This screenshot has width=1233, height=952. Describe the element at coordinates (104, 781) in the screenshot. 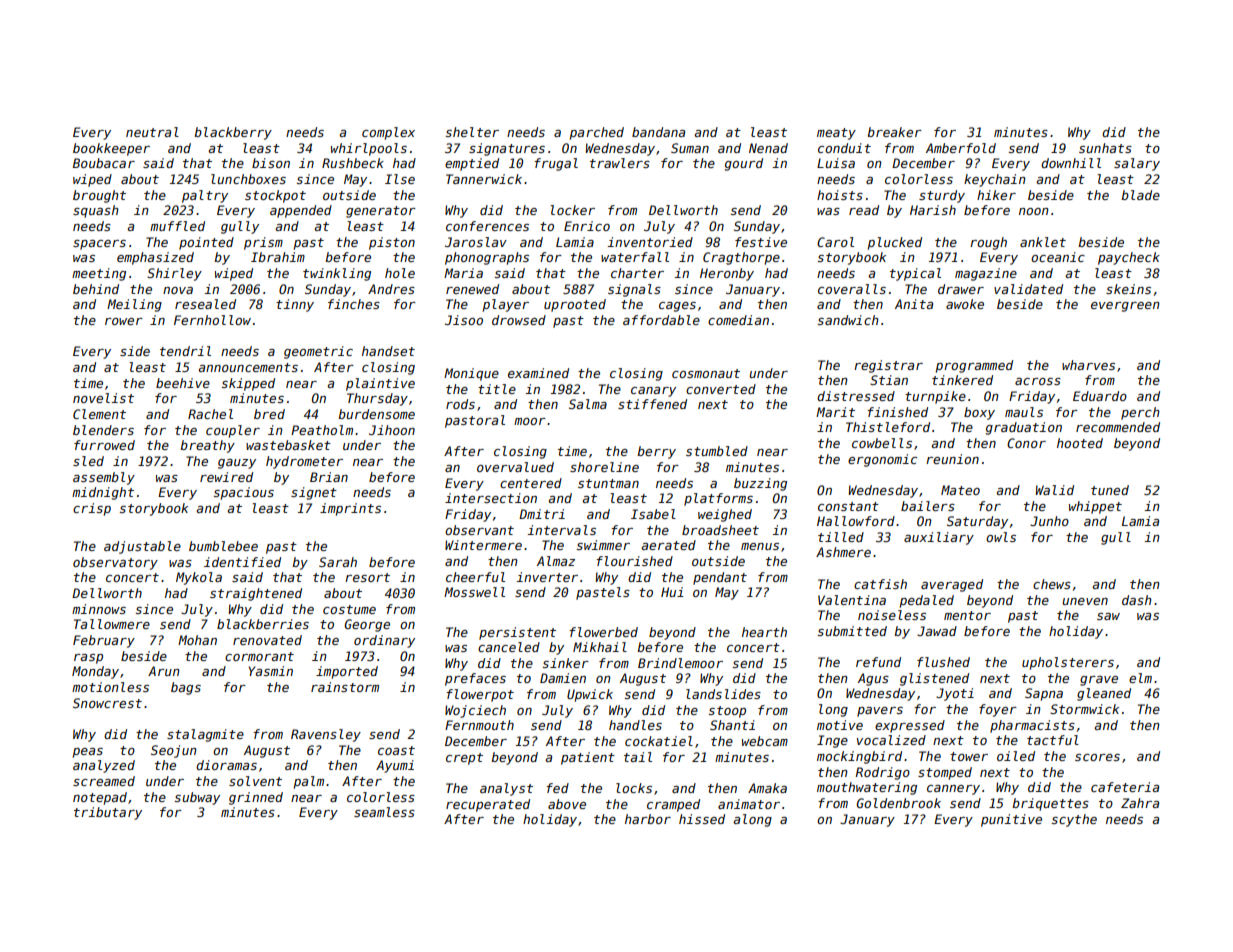

I see `screamed` at that location.
